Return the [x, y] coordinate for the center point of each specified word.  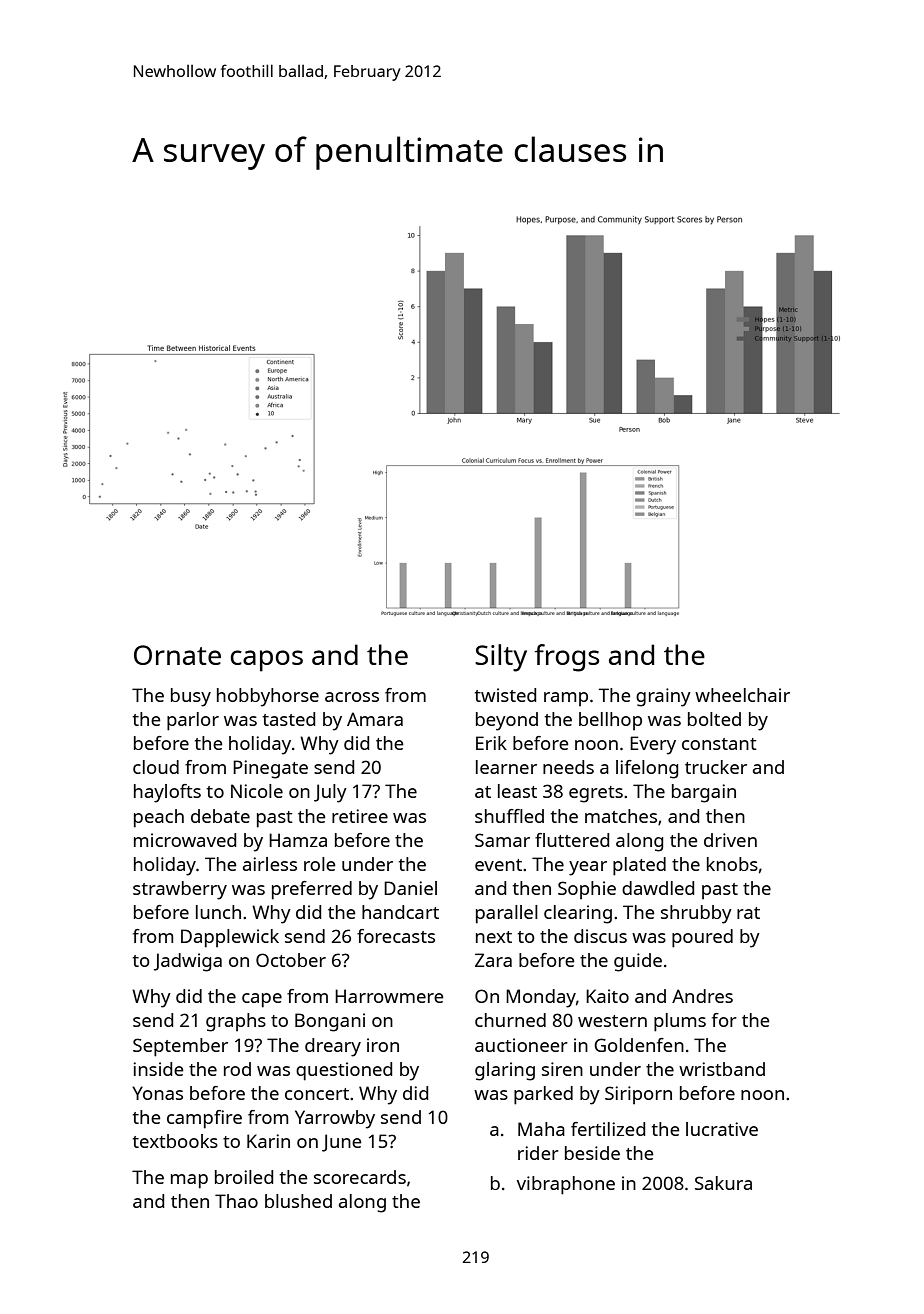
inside [158, 1069]
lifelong [647, 769]
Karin [268, 1141]
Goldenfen [639, 1045]
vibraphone [566, 1185]
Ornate [177, 655]
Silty [501, 658]
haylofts [167, 793]
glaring [505, 1071]
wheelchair [742, 695]
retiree [360, 816]
